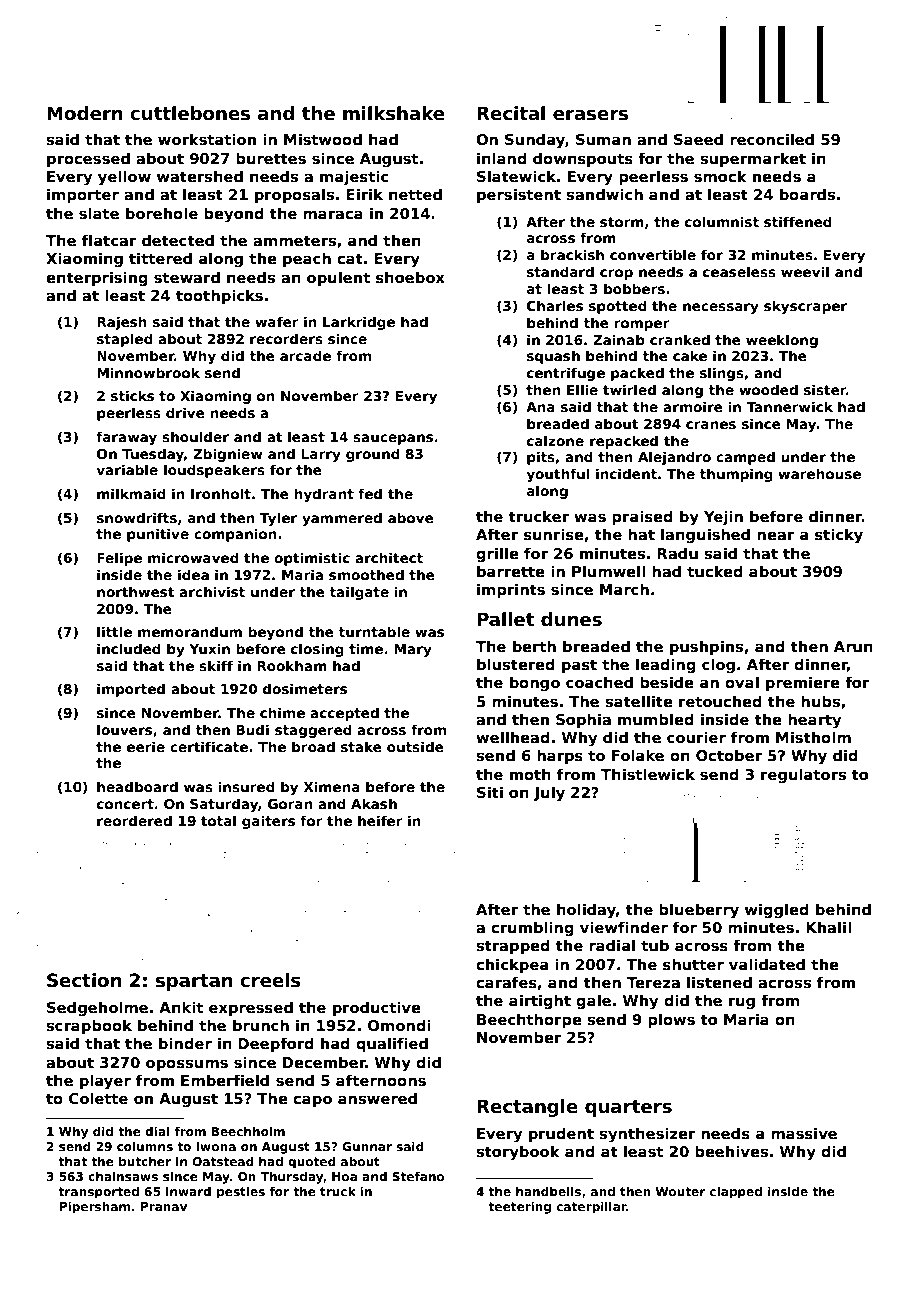  What do you see at coordinates (680, 1191) in the screenshot?
I see `Wouter` at bounding box center [680, 1191].
